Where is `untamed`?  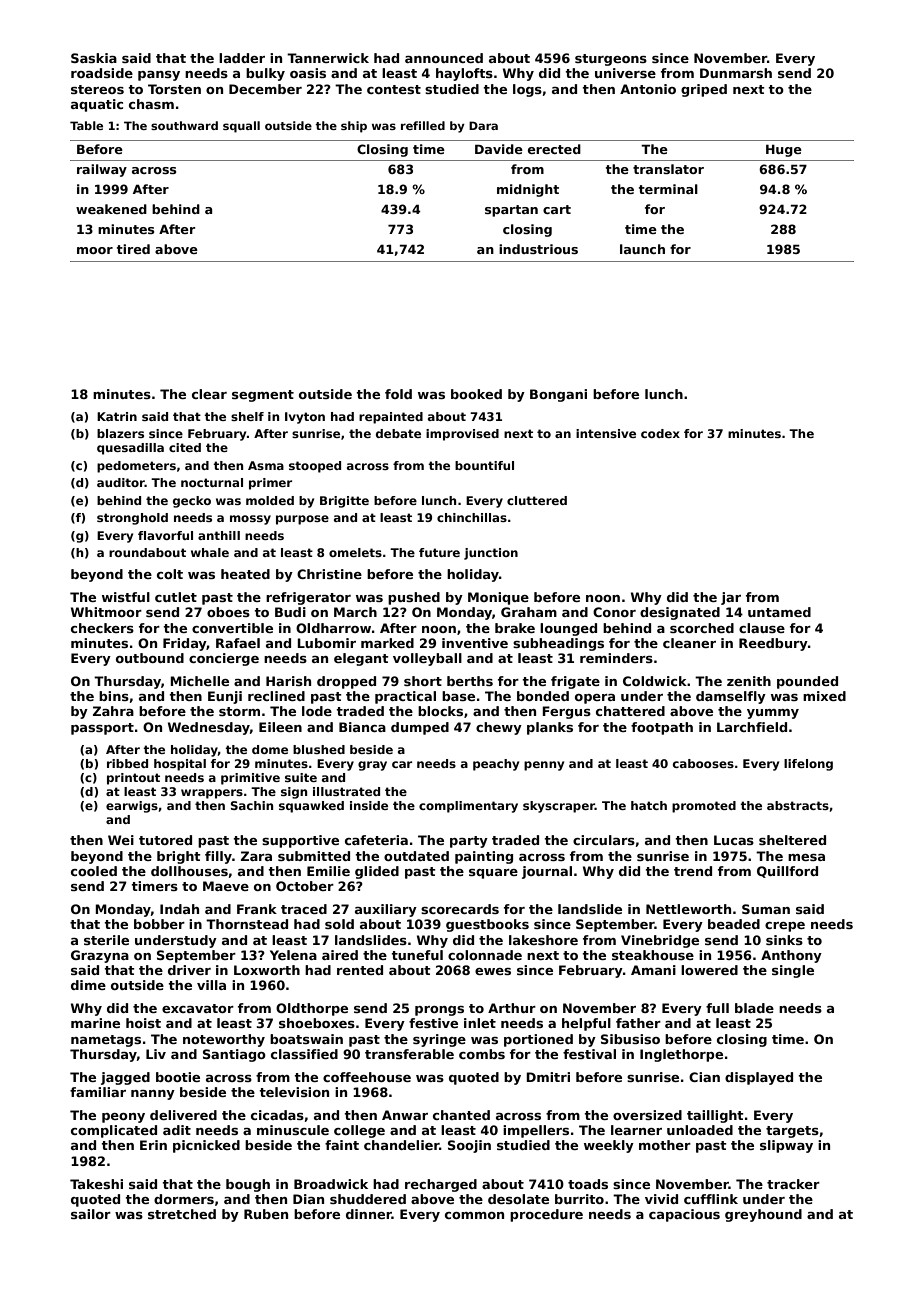
untamed is located at coordinates (779, 612).
